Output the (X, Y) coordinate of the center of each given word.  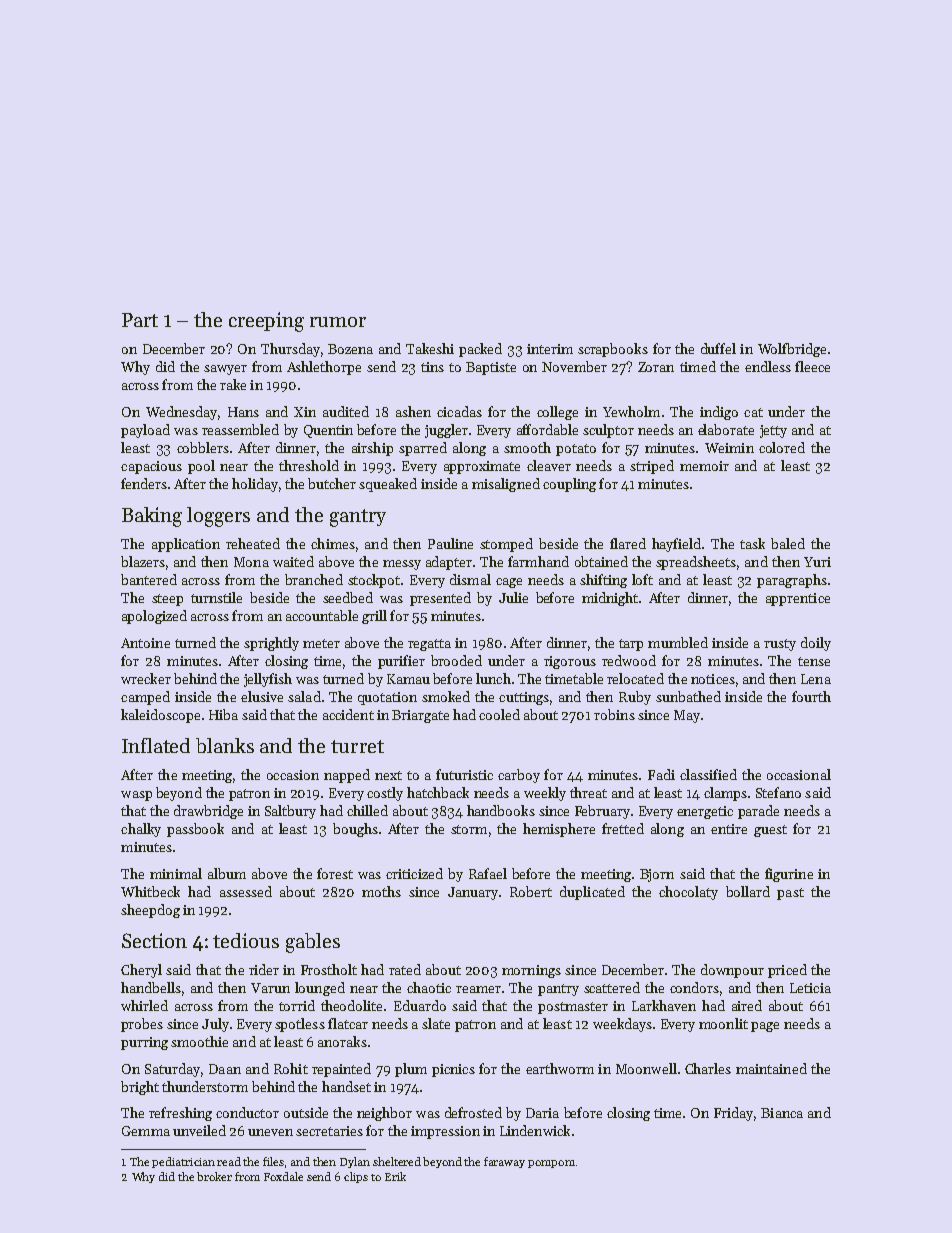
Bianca (782, 1113)
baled (788, 543)
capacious (151, 467)
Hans (243, 412)
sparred (423, 449)
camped (145, 698)
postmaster (573, 1008)
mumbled (678, 642)
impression (445, 1132)
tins (432, 367)
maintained (771, 1068)
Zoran (656, 367)
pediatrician (183, 1162)
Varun (270, 988)
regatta (429, 645)
